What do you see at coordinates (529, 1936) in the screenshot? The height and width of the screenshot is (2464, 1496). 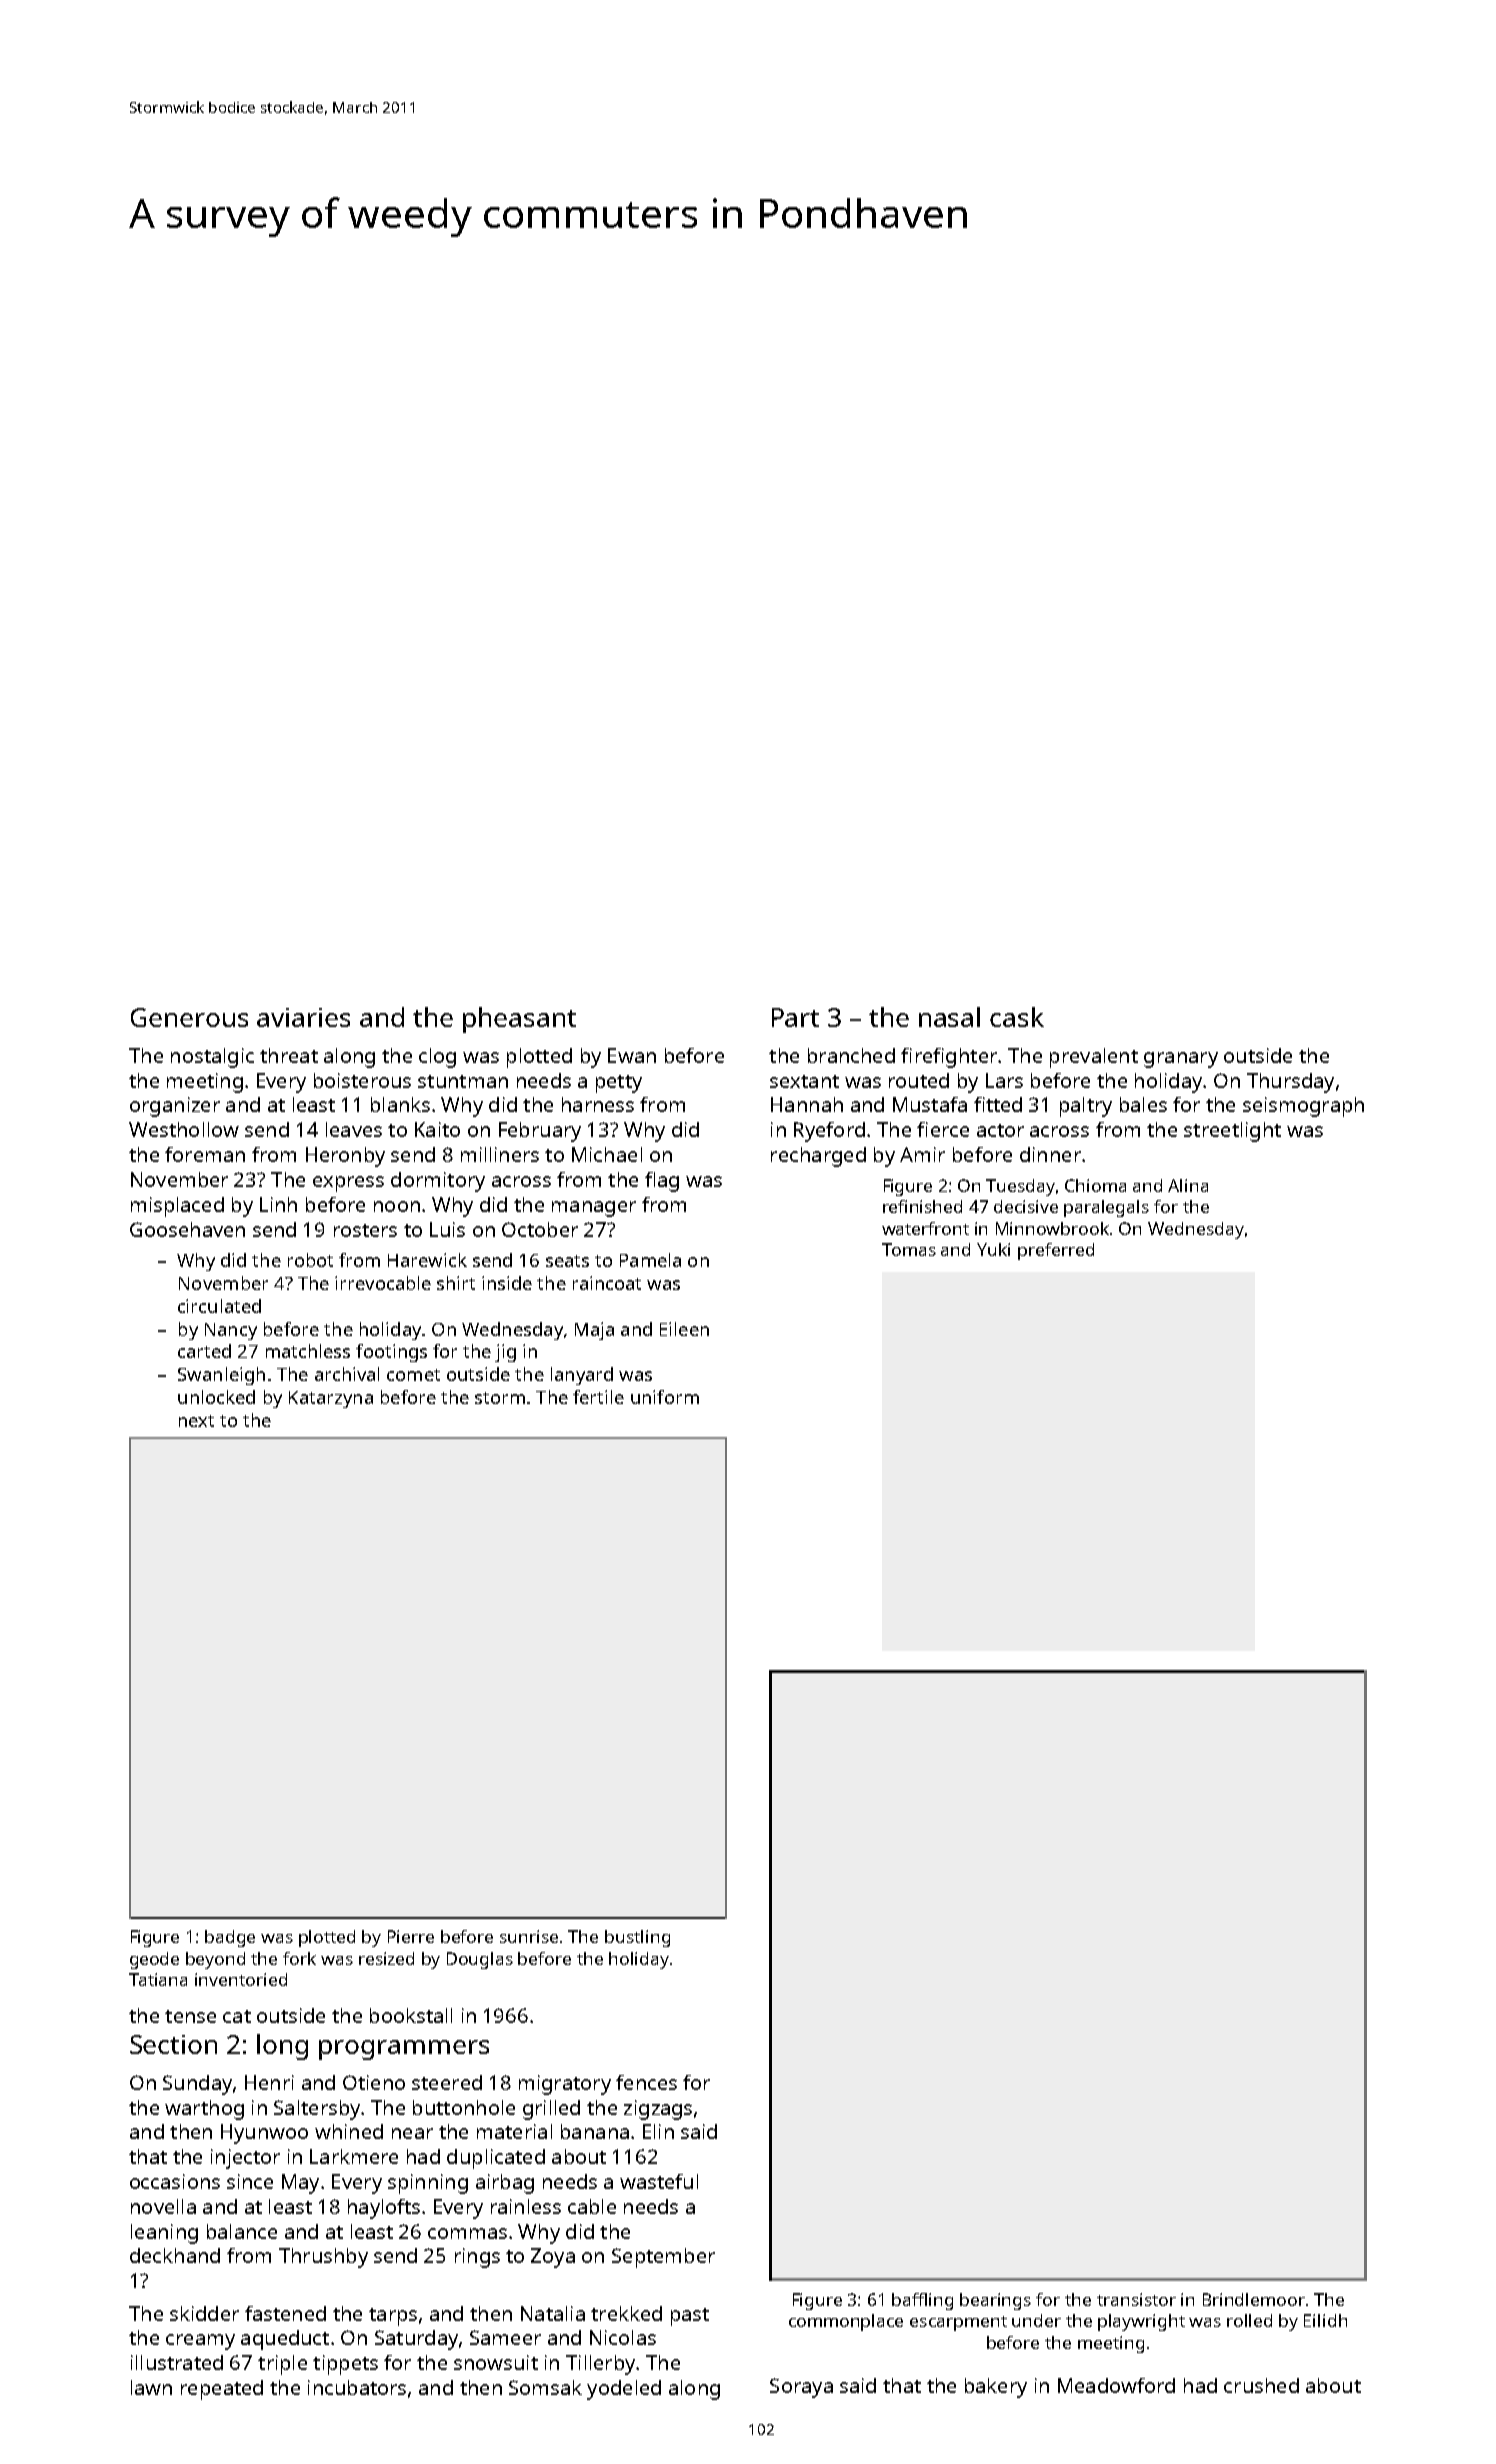 I see `sunrise` at bounding box center [529, 1936].
